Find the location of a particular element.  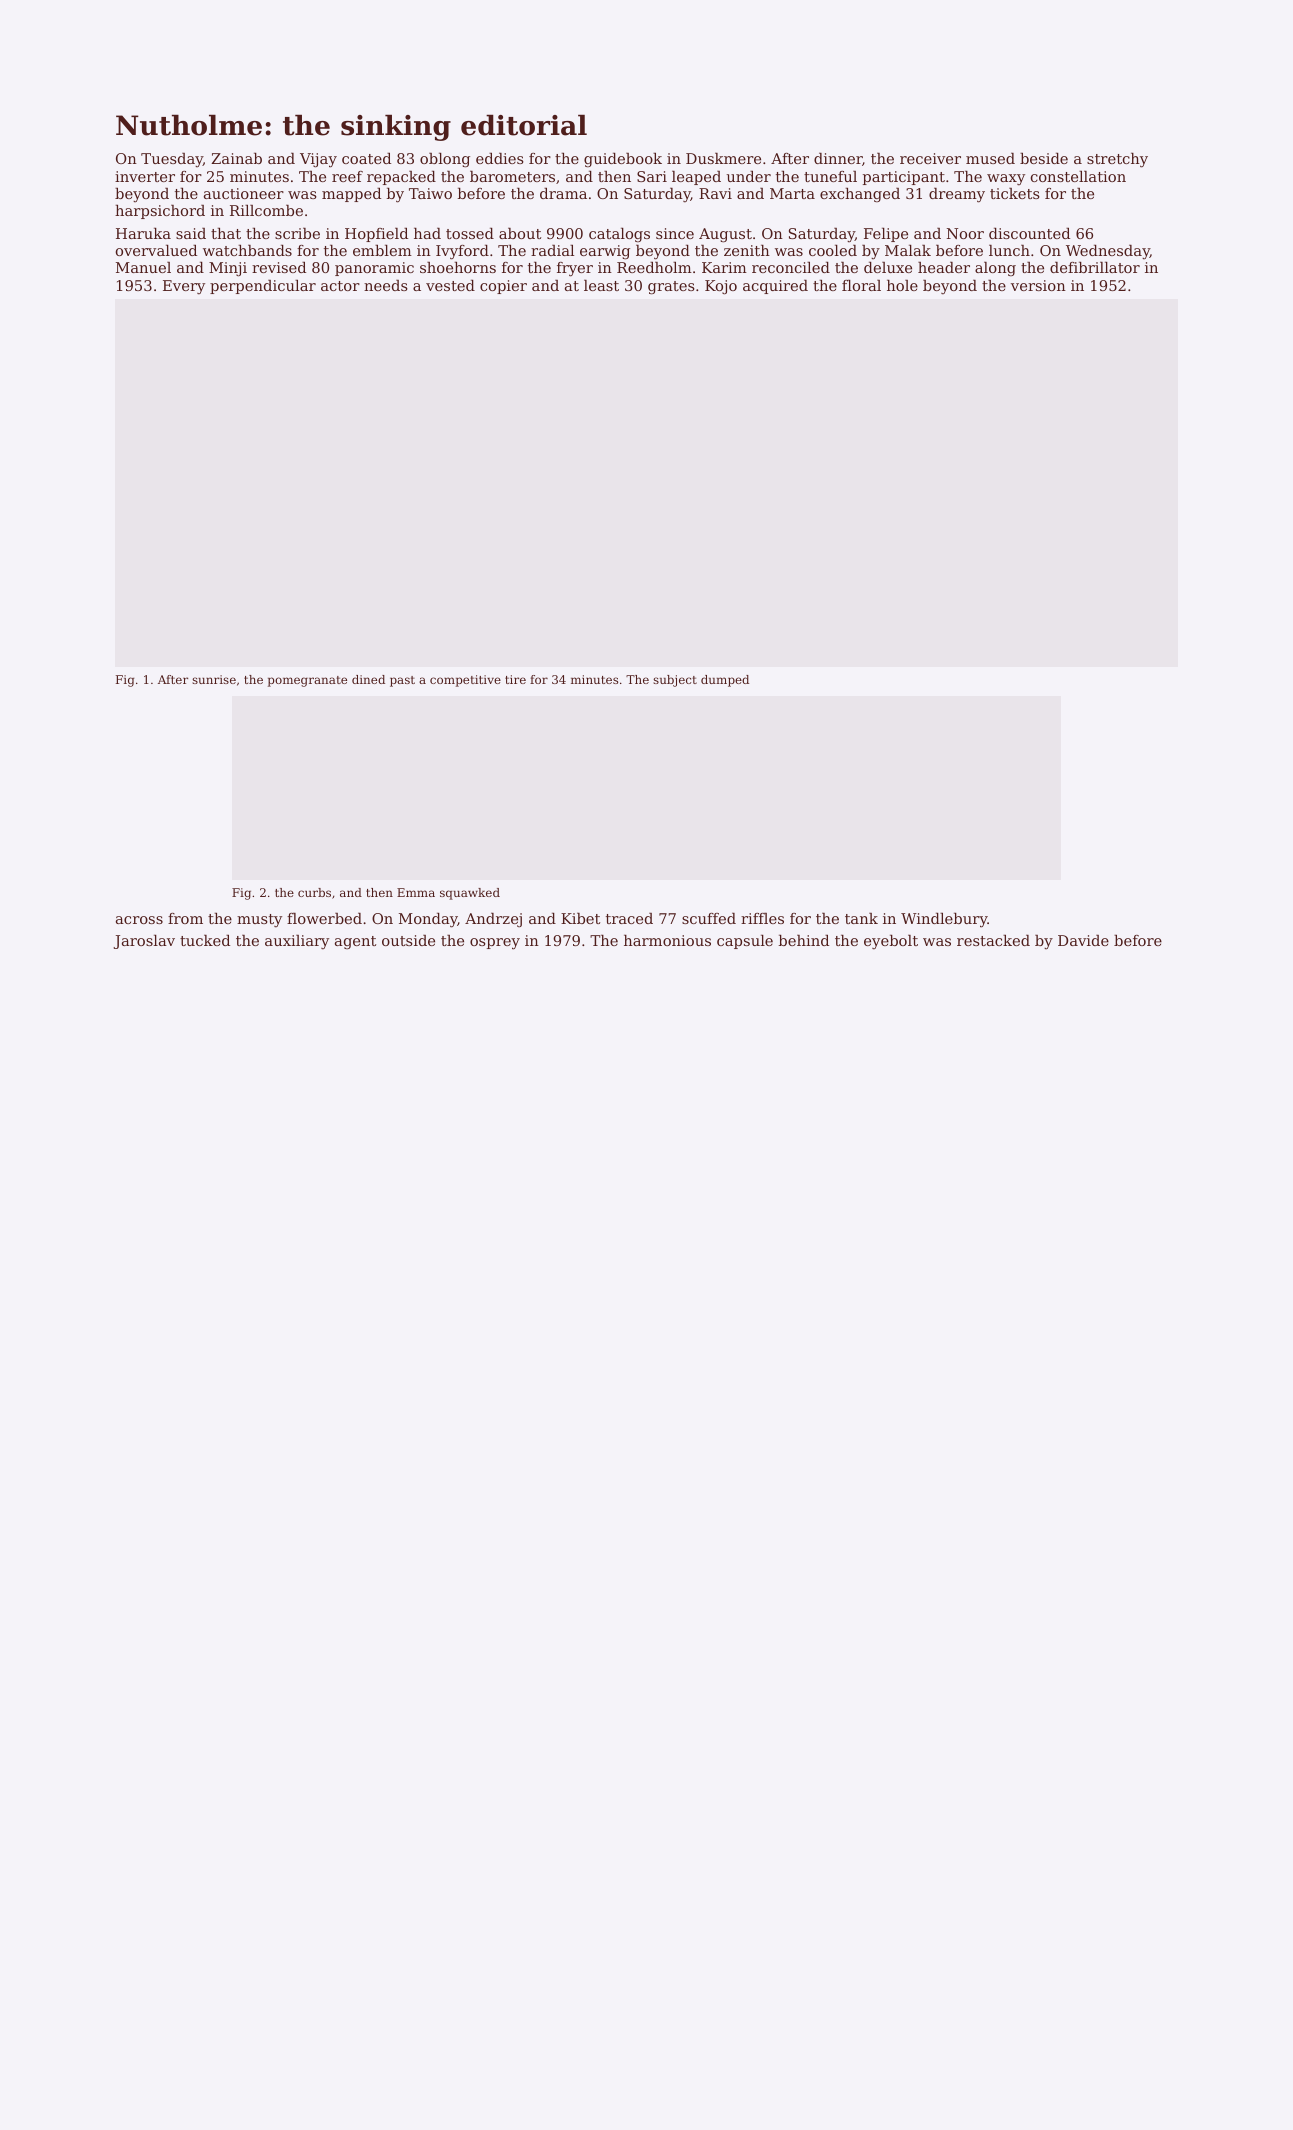

pomegranate is located at coordinates (307, 681).
